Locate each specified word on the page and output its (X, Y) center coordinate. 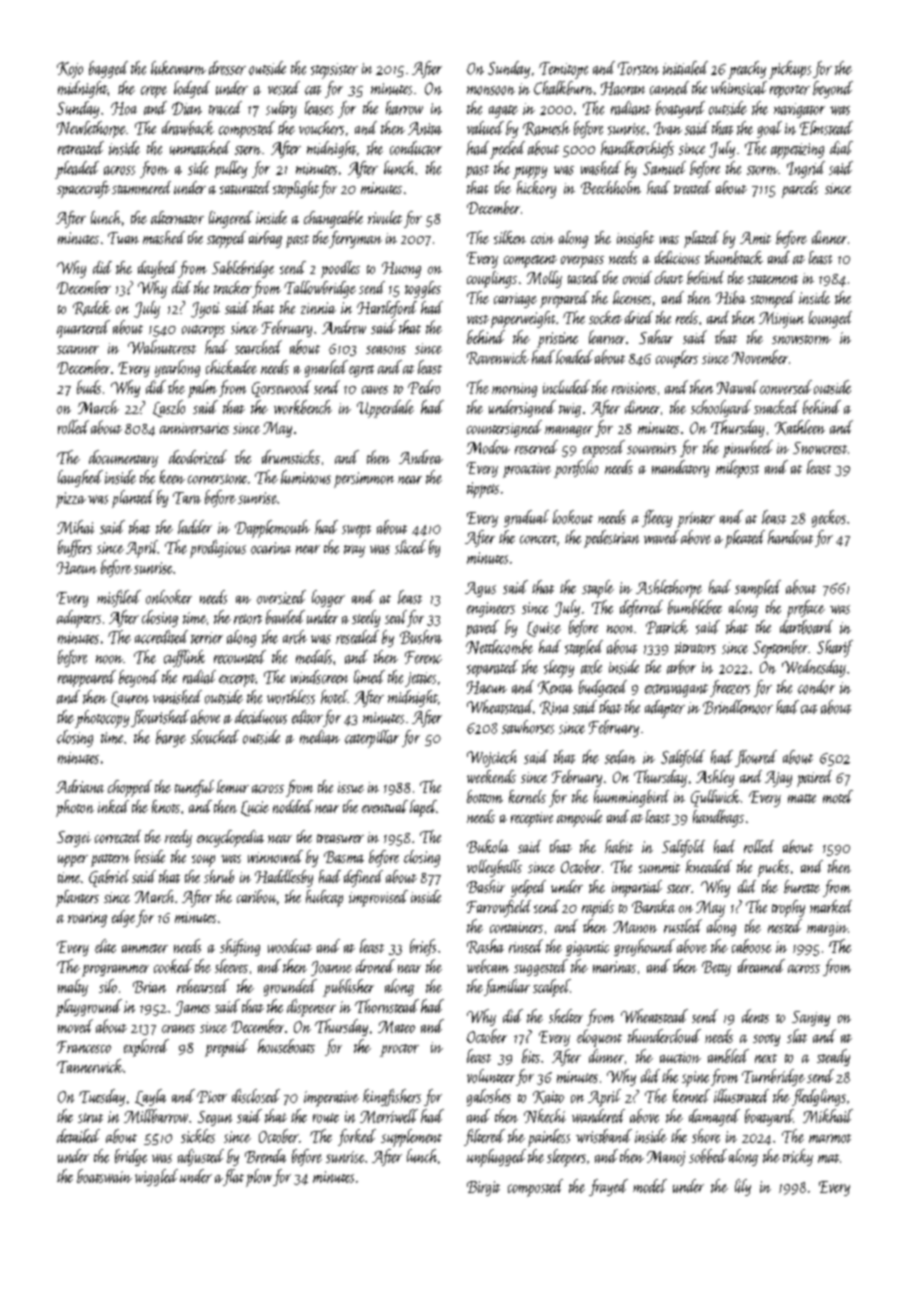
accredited (161, 637)
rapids (598, 908)
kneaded (709, 866)
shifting (240, 947)
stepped (226, 239)
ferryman (355, 239)
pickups (790, 70)
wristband (604, 1136)
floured (756, 758)
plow (259, 1178)
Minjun (781, 320)
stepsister (334, 71)
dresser (227, 68)
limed (369, 677)
